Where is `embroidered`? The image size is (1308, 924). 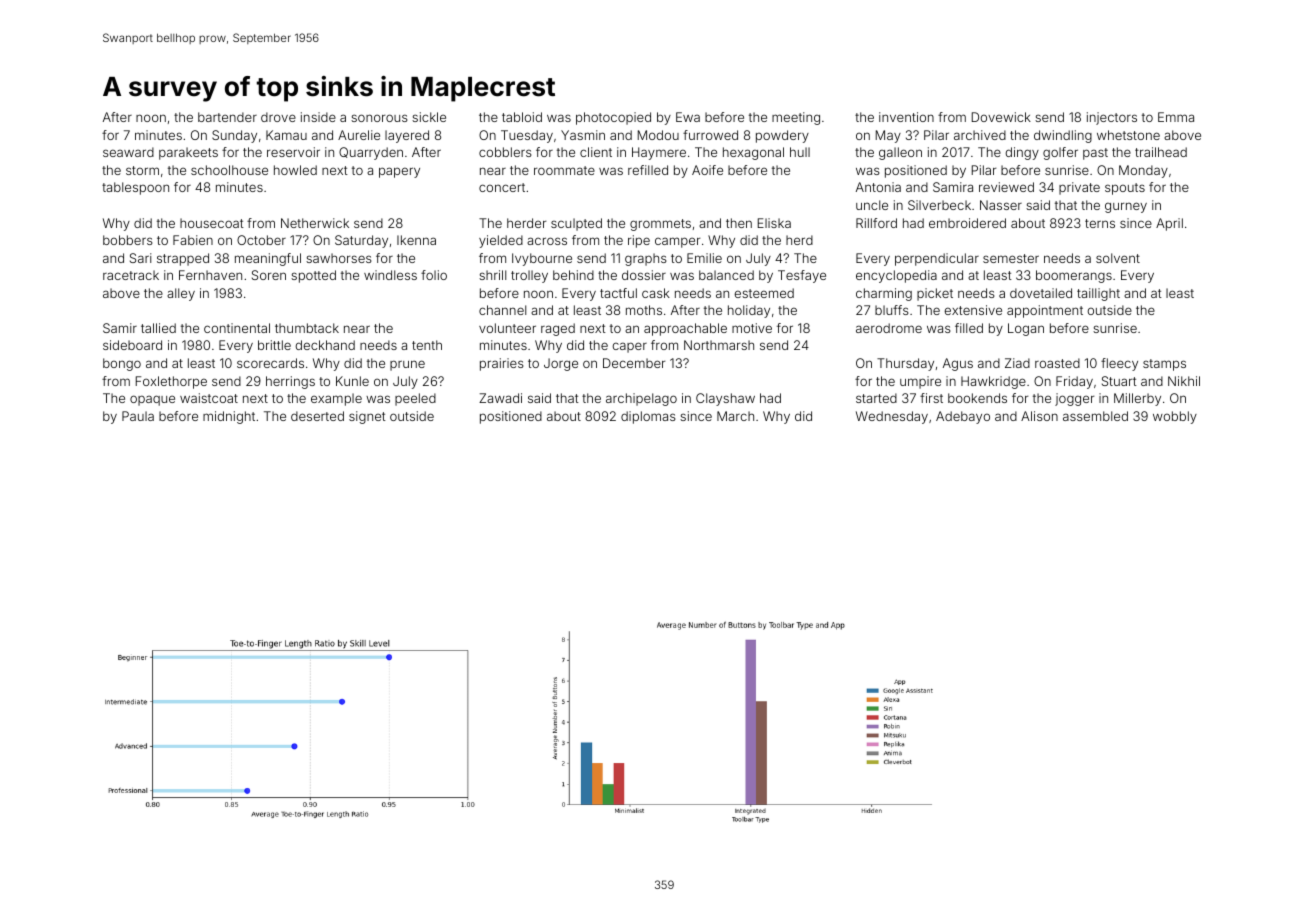
embroidered is located at coordinates (967, 223).
